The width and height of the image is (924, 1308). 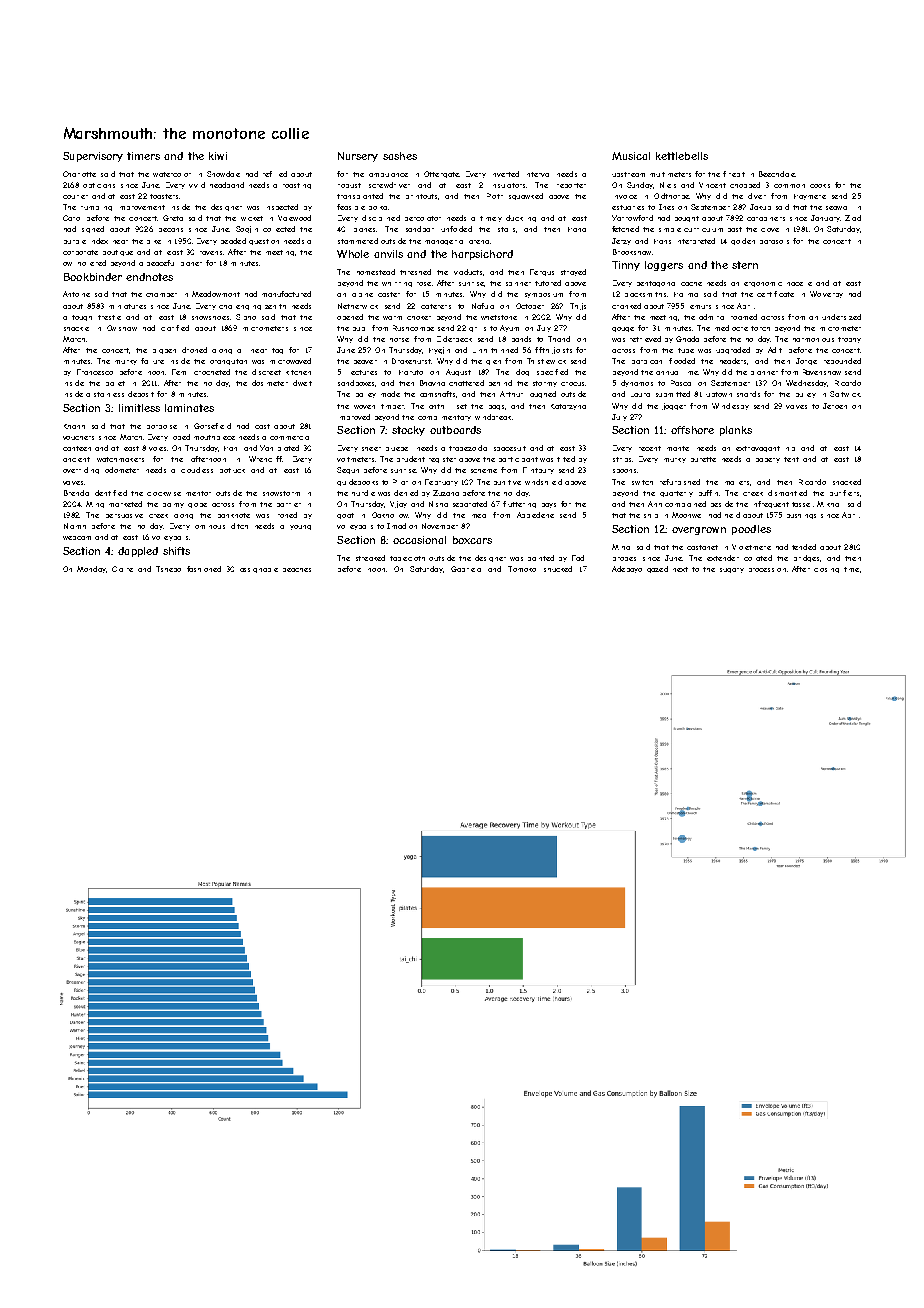 I want to click on windshield, so click(x=543, y=482).
